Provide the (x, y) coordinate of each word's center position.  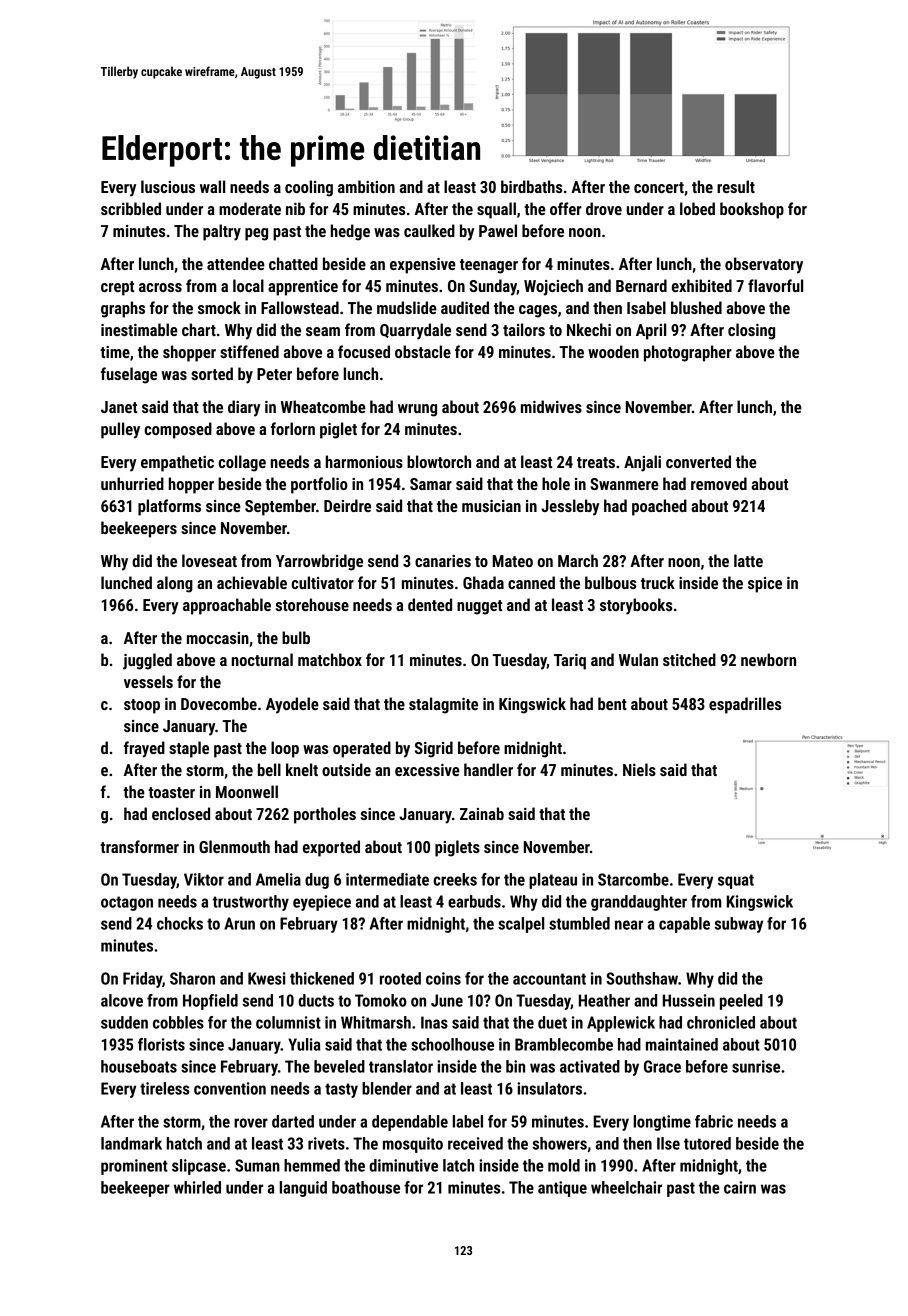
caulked (429, 230)
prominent (134, 1167)
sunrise (756, 1066)
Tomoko (381, 1000)
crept (117, 288)
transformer (139, 846)
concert (659, 187)
